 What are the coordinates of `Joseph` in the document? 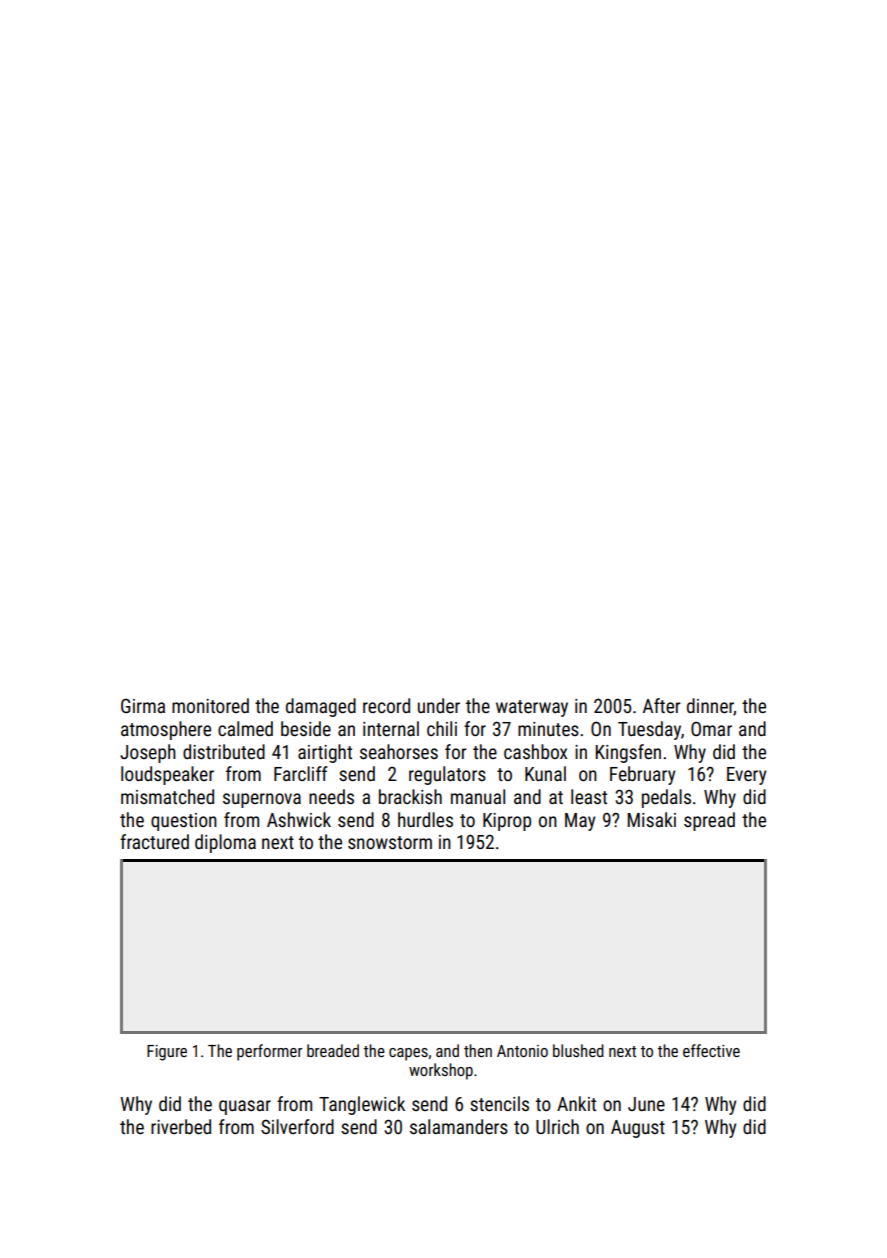 It's located at (148, 753).
